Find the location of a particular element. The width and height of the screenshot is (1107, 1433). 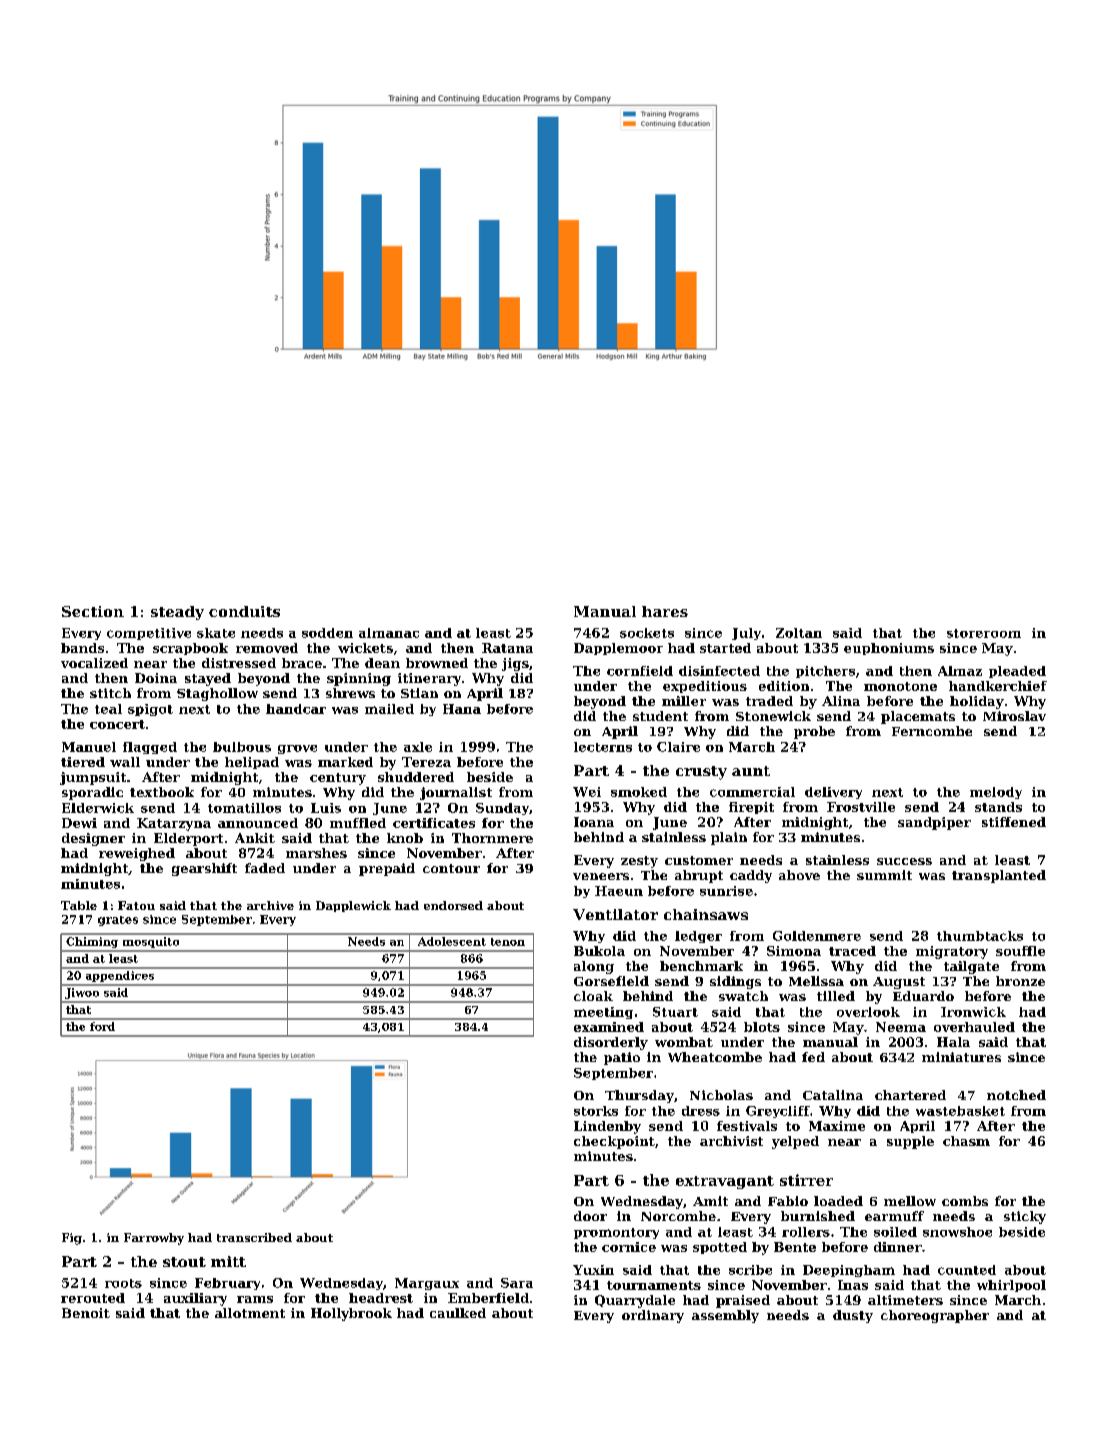

ordinary is located at coordinates (653, 1316).
